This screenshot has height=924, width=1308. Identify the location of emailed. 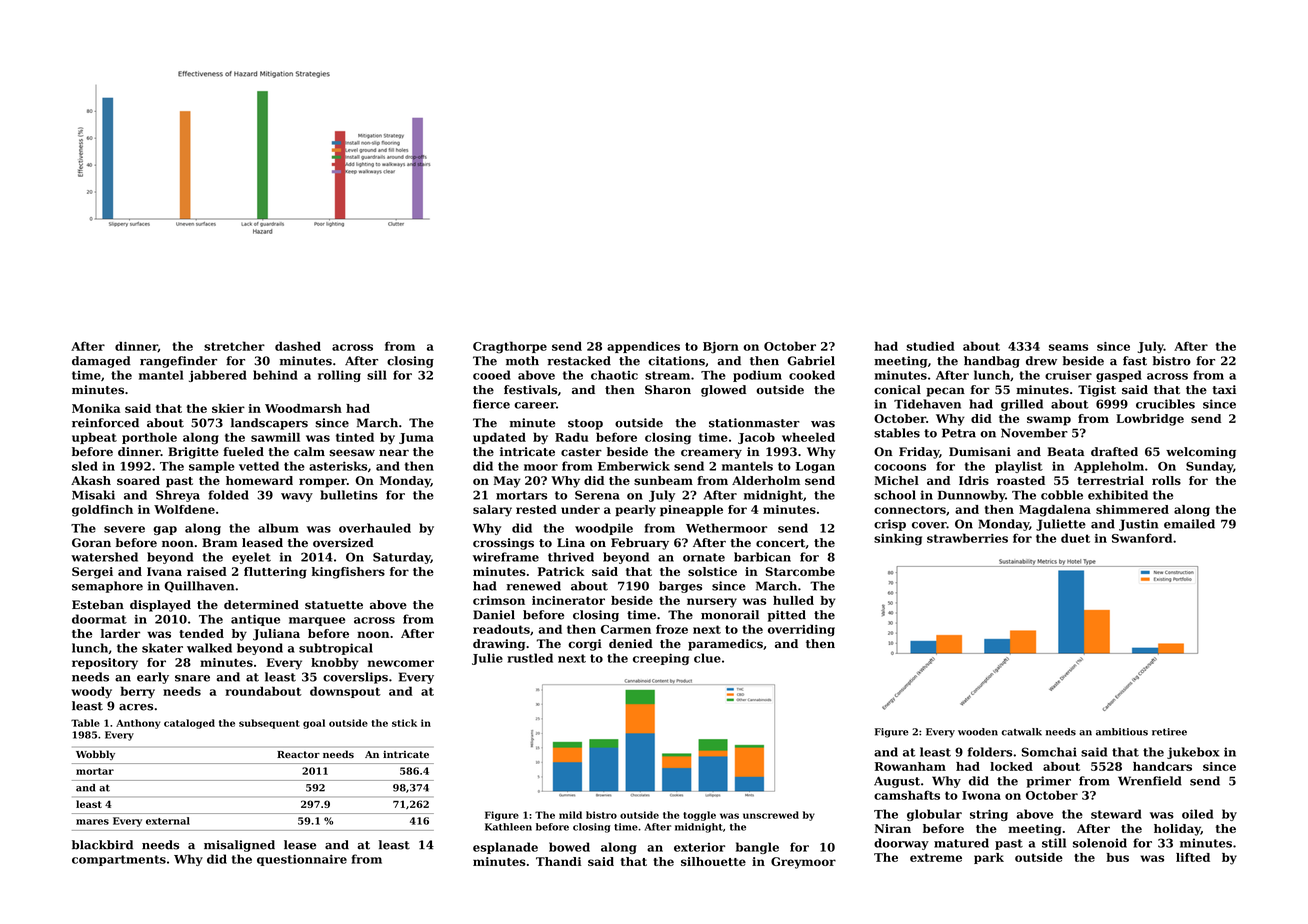
(1189, 524).
